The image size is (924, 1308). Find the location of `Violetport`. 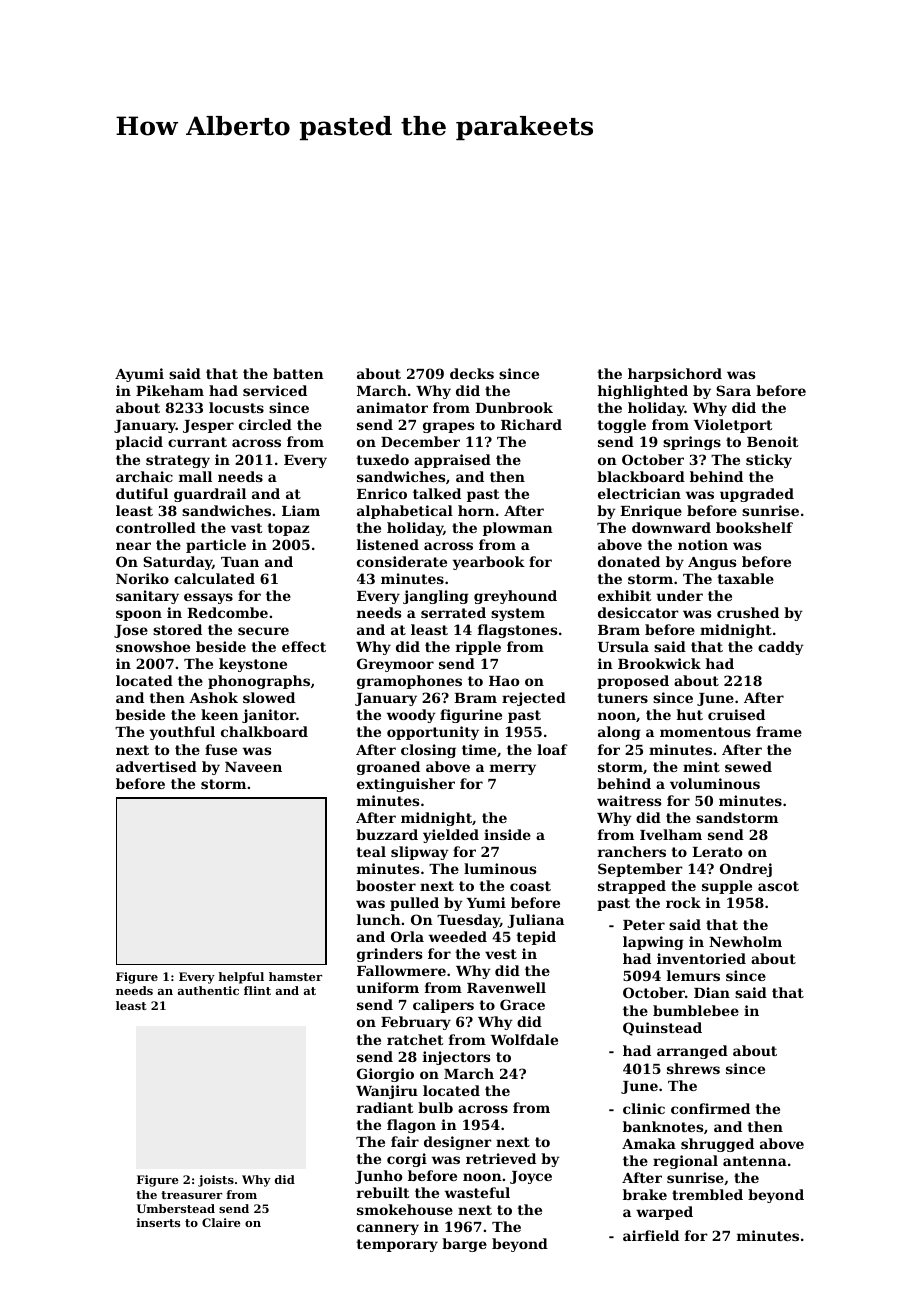

Violetport is located at coordinates (733, 426).
